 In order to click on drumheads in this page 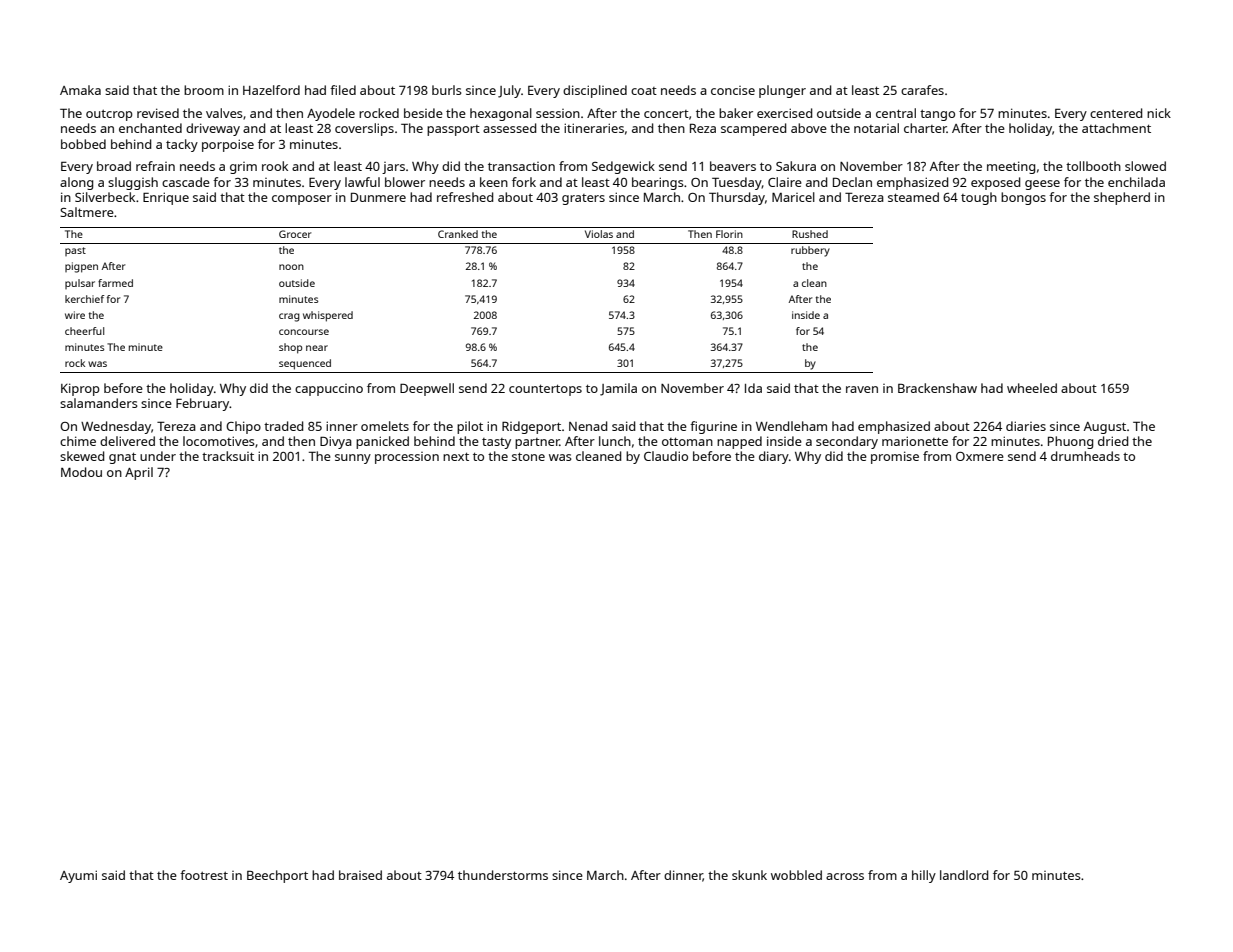, I will do `click(1085, 456)`.
